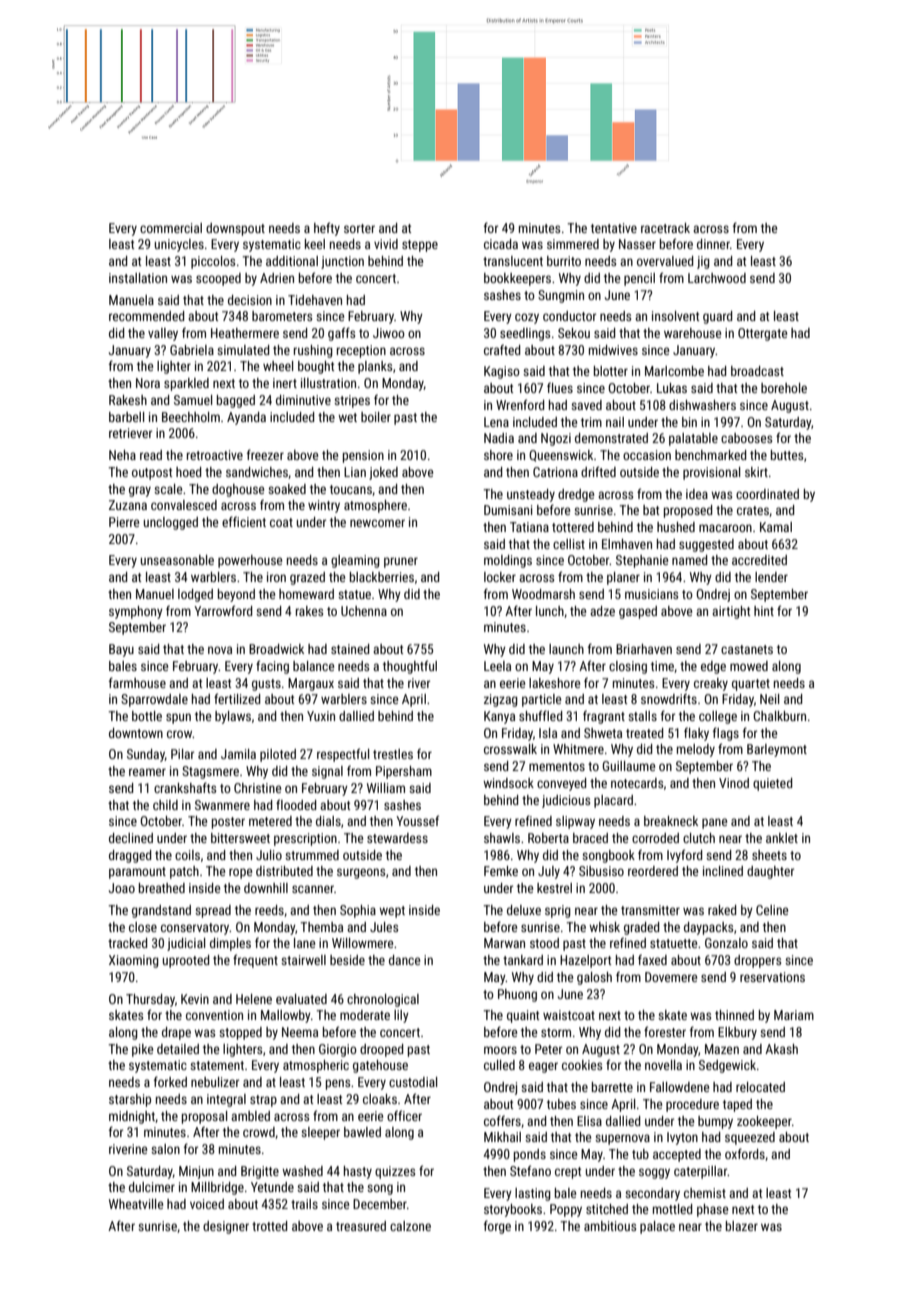  I want to click on commercial, so click(171, 228).
